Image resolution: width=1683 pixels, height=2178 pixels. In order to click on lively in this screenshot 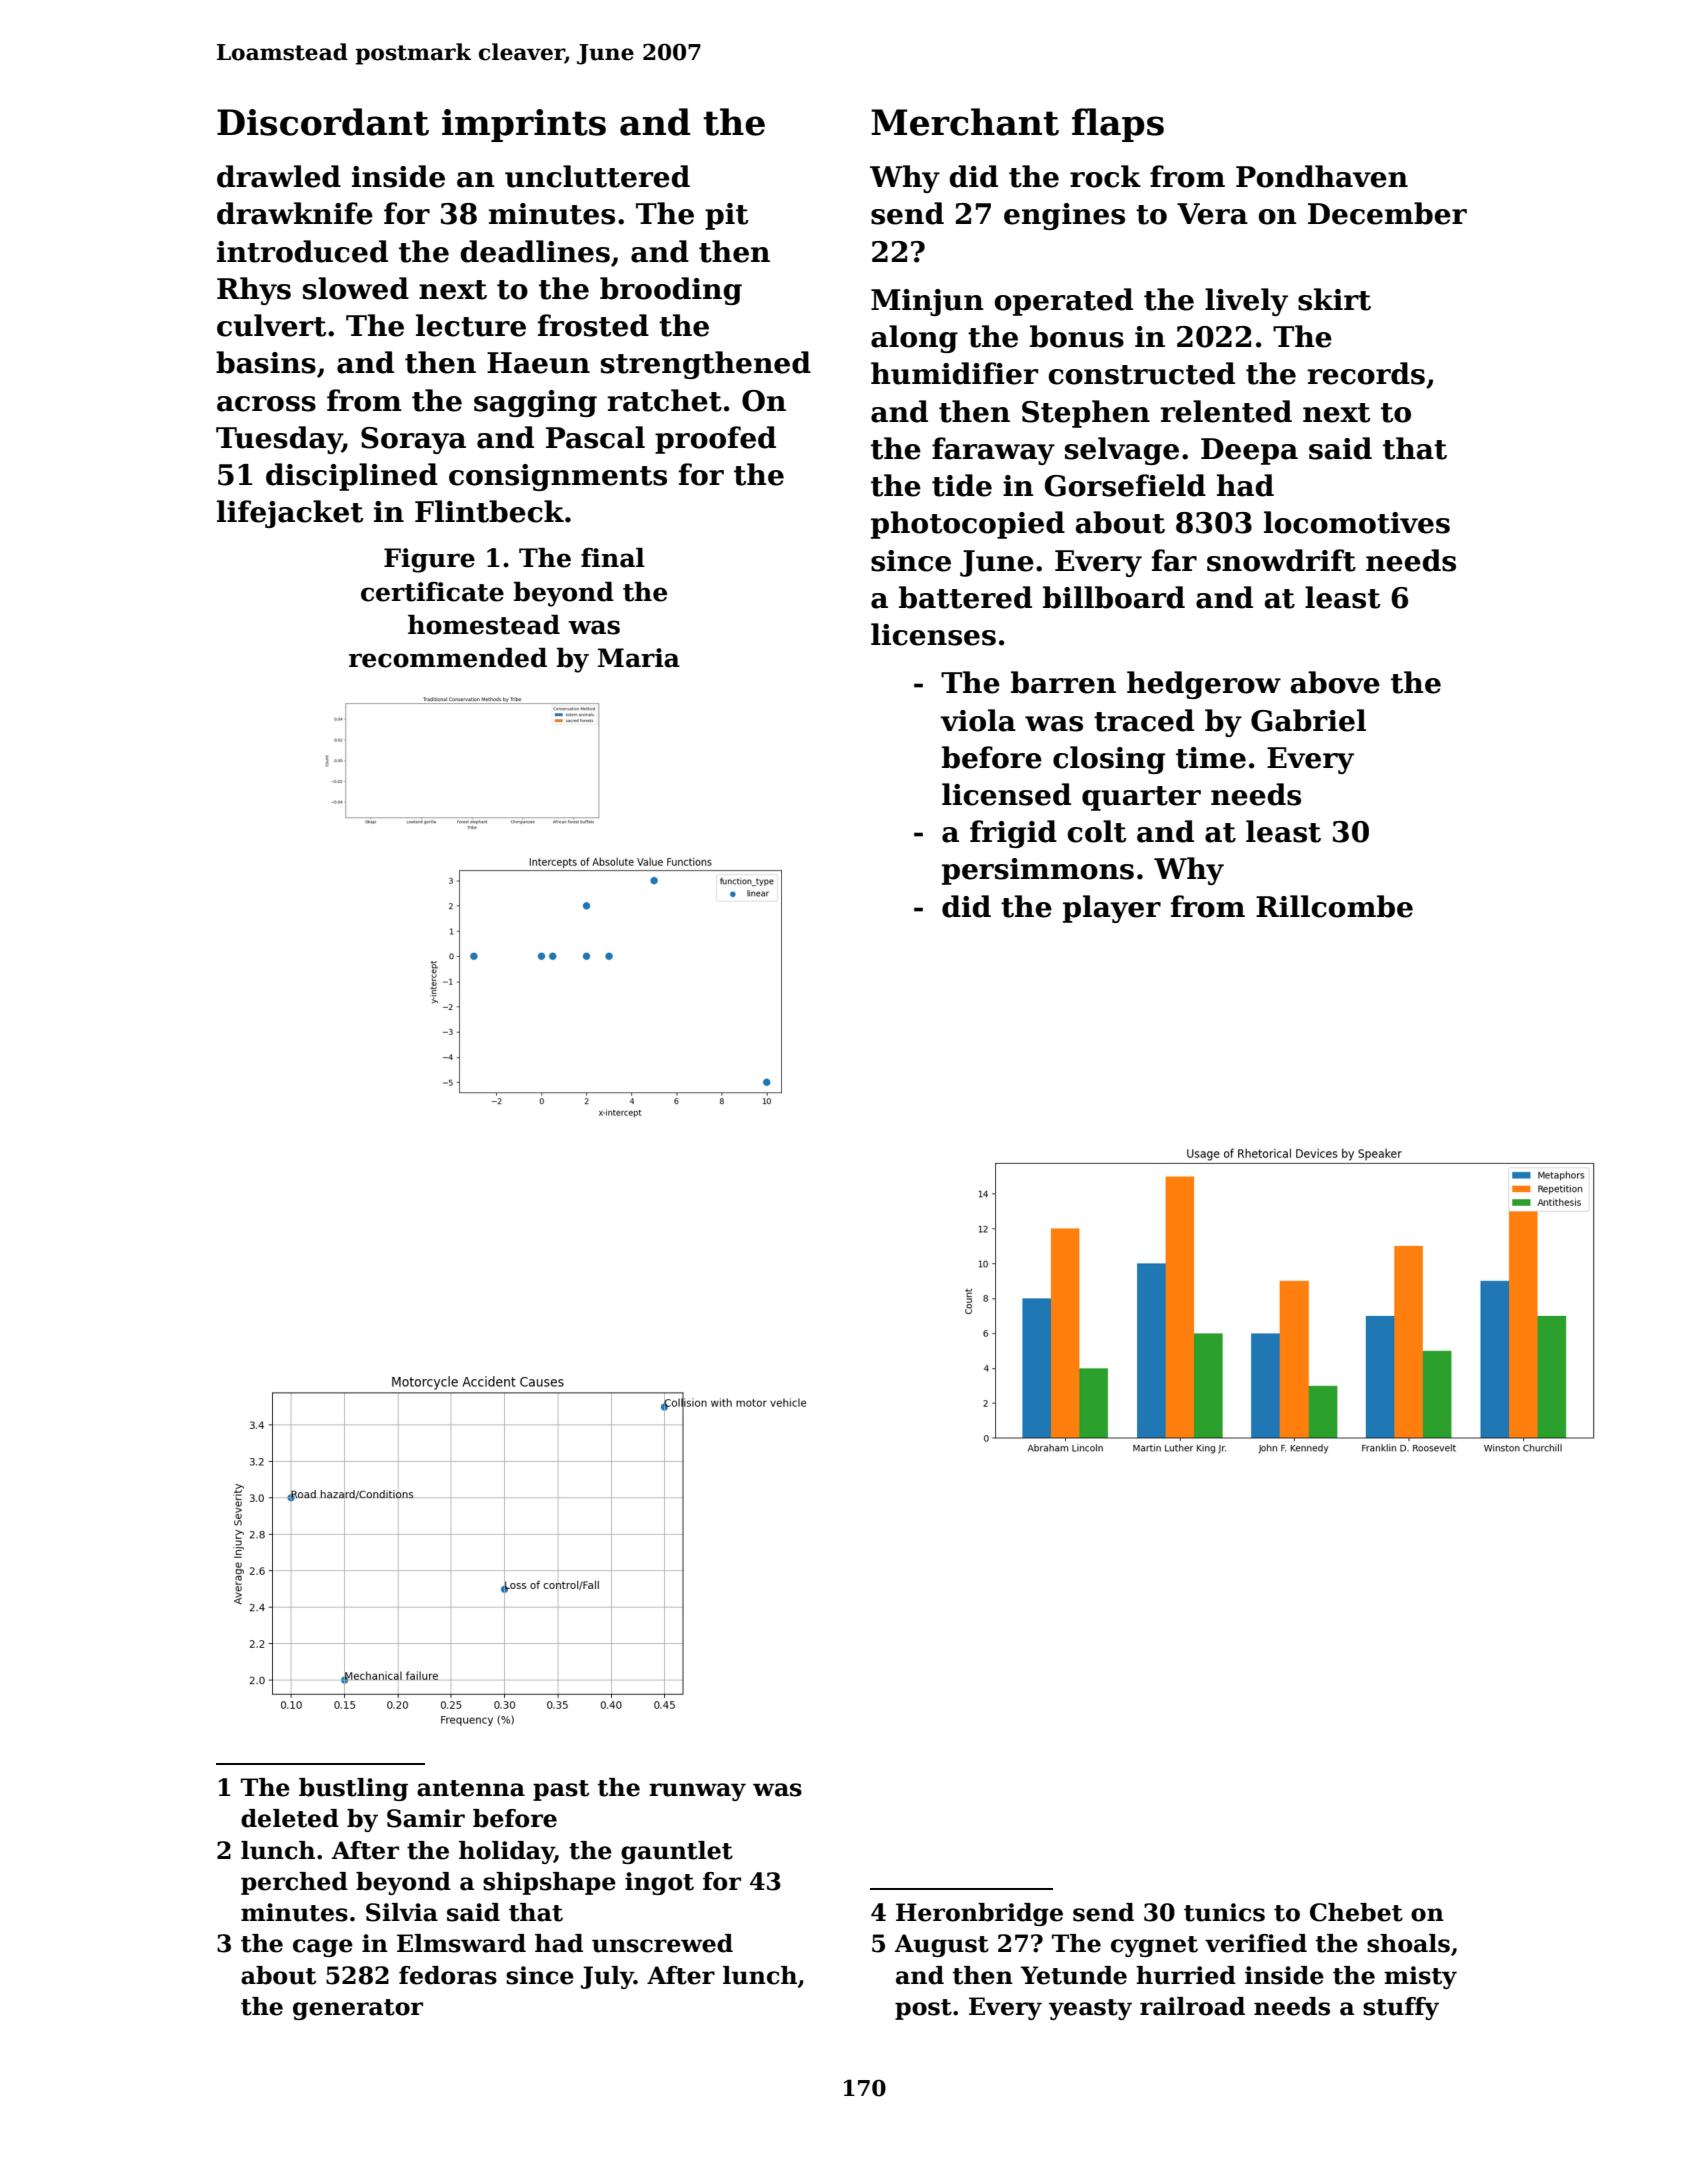, I will do `click(1246, 302)`.
